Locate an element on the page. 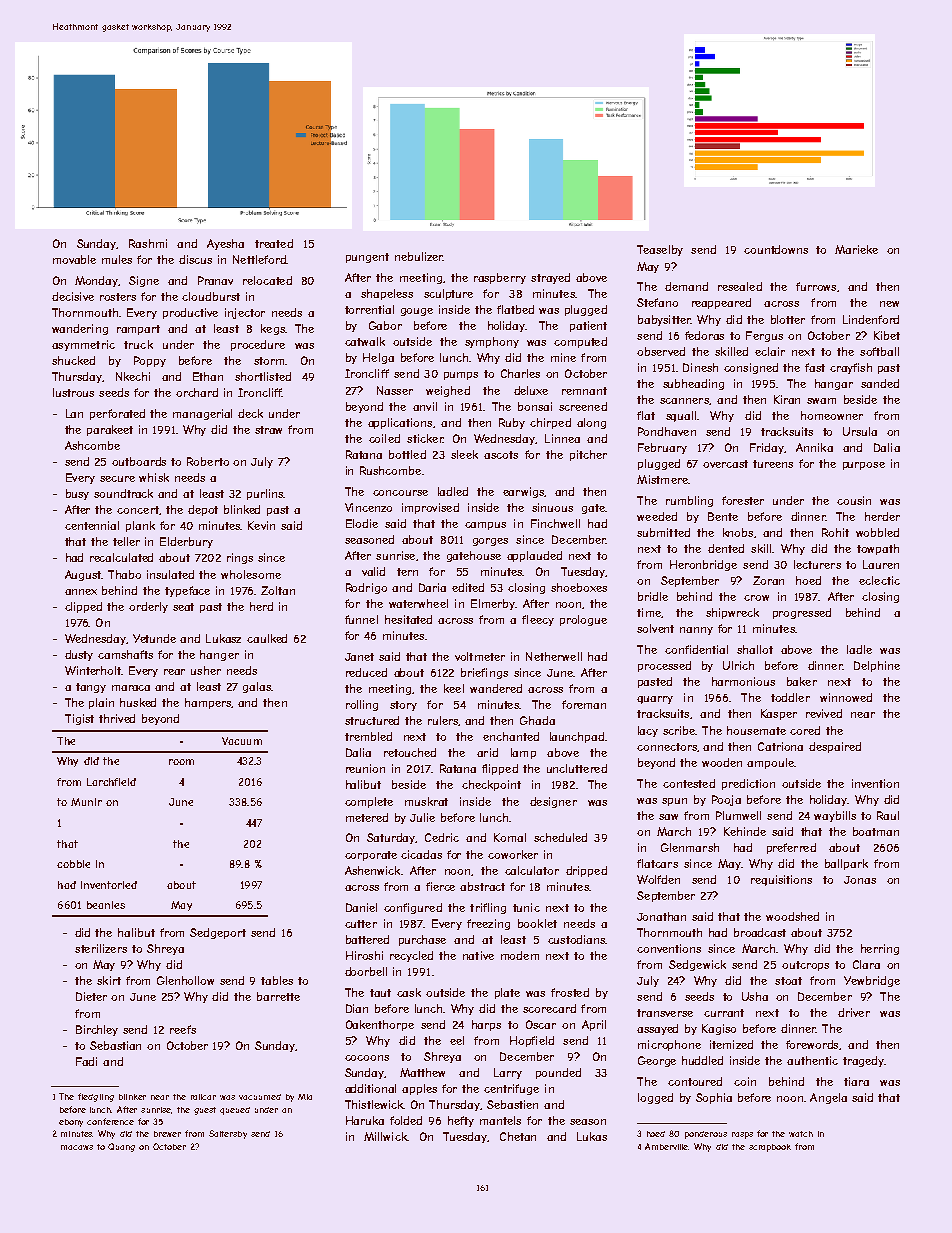 This image has width=952, height=1233. decisive is located at coordinates (73, 296).
